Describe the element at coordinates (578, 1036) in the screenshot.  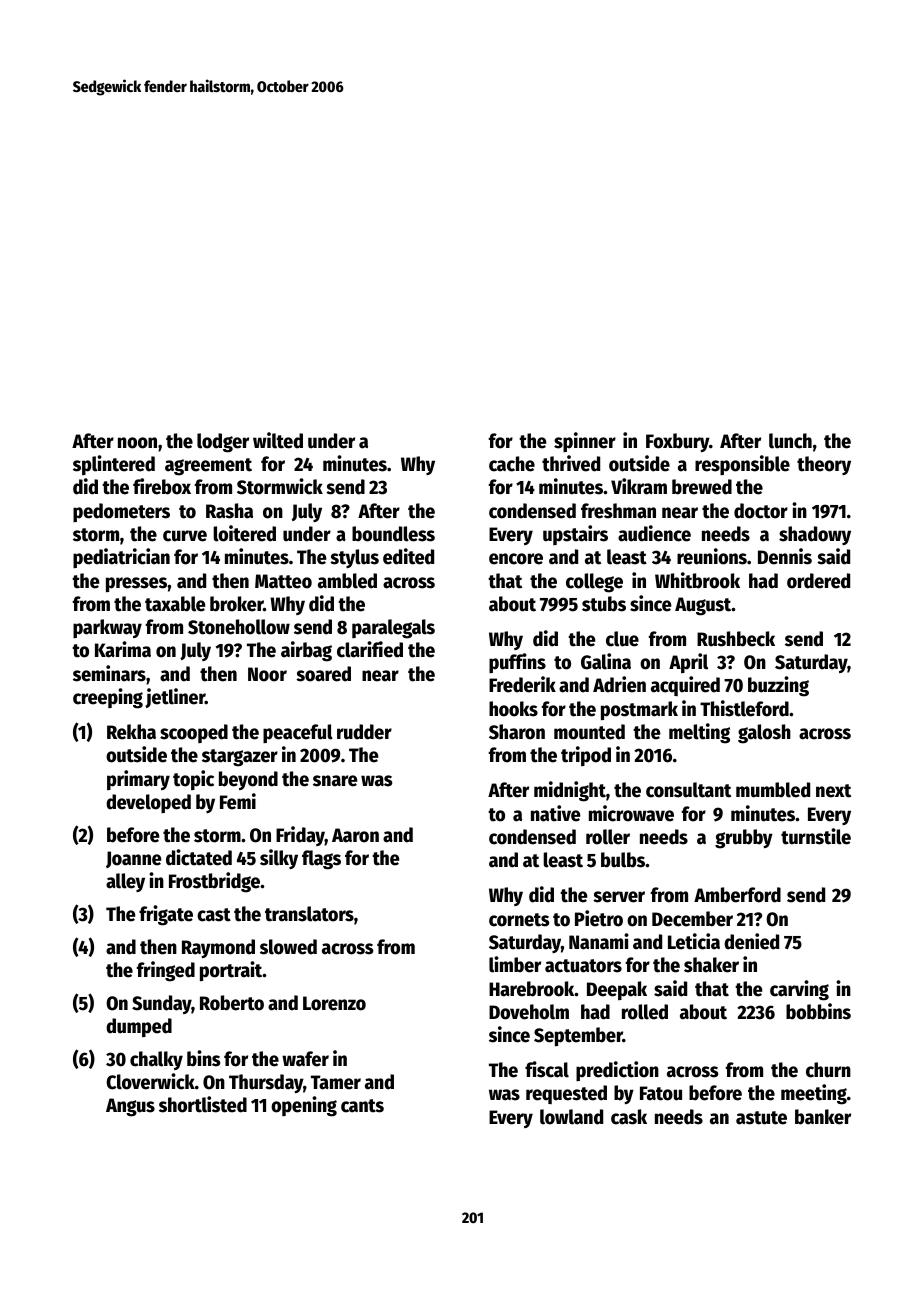
I see `September` at that location.
